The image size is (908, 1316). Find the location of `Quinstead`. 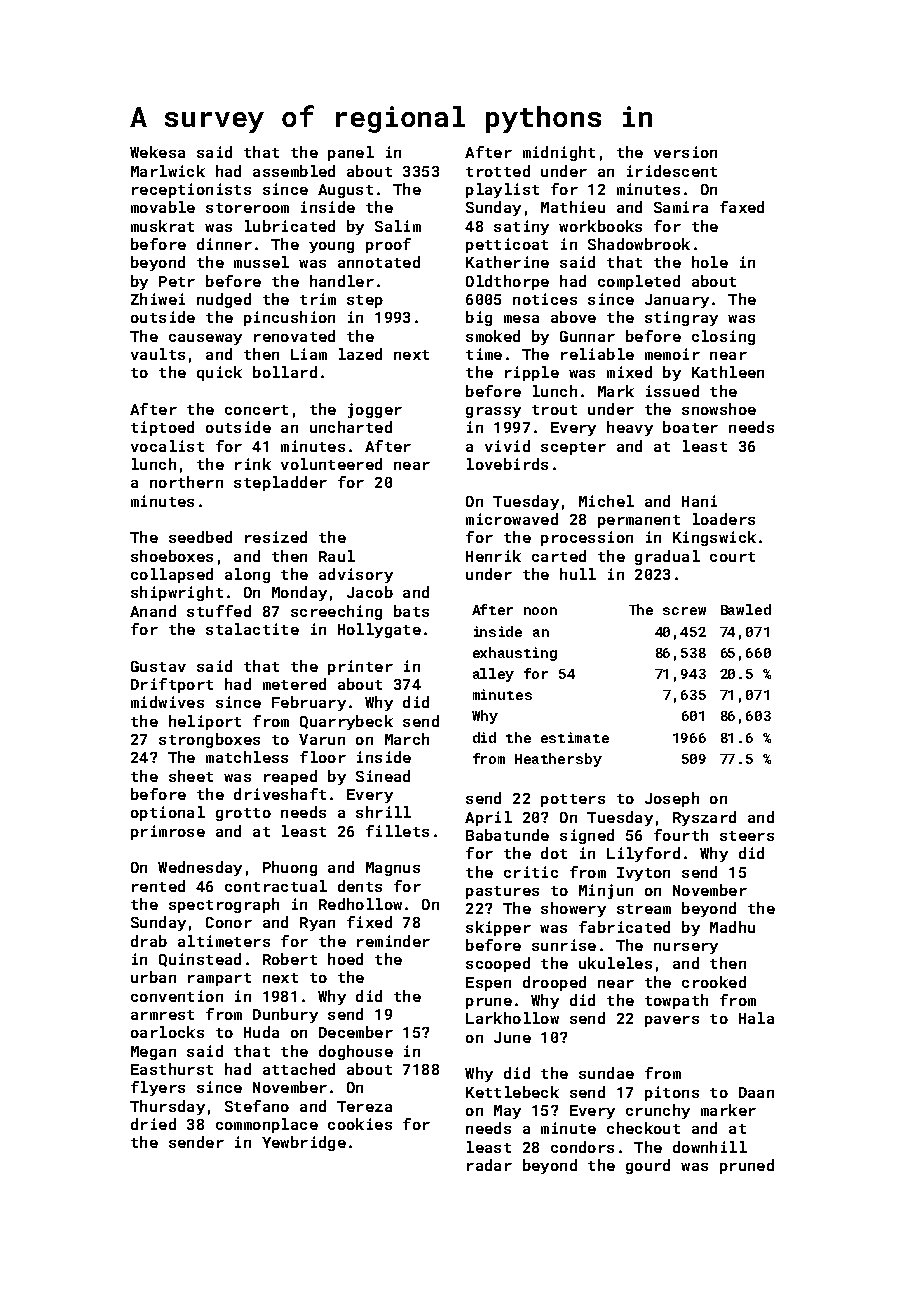

Quinstead is located at coordinates (200, 960).
